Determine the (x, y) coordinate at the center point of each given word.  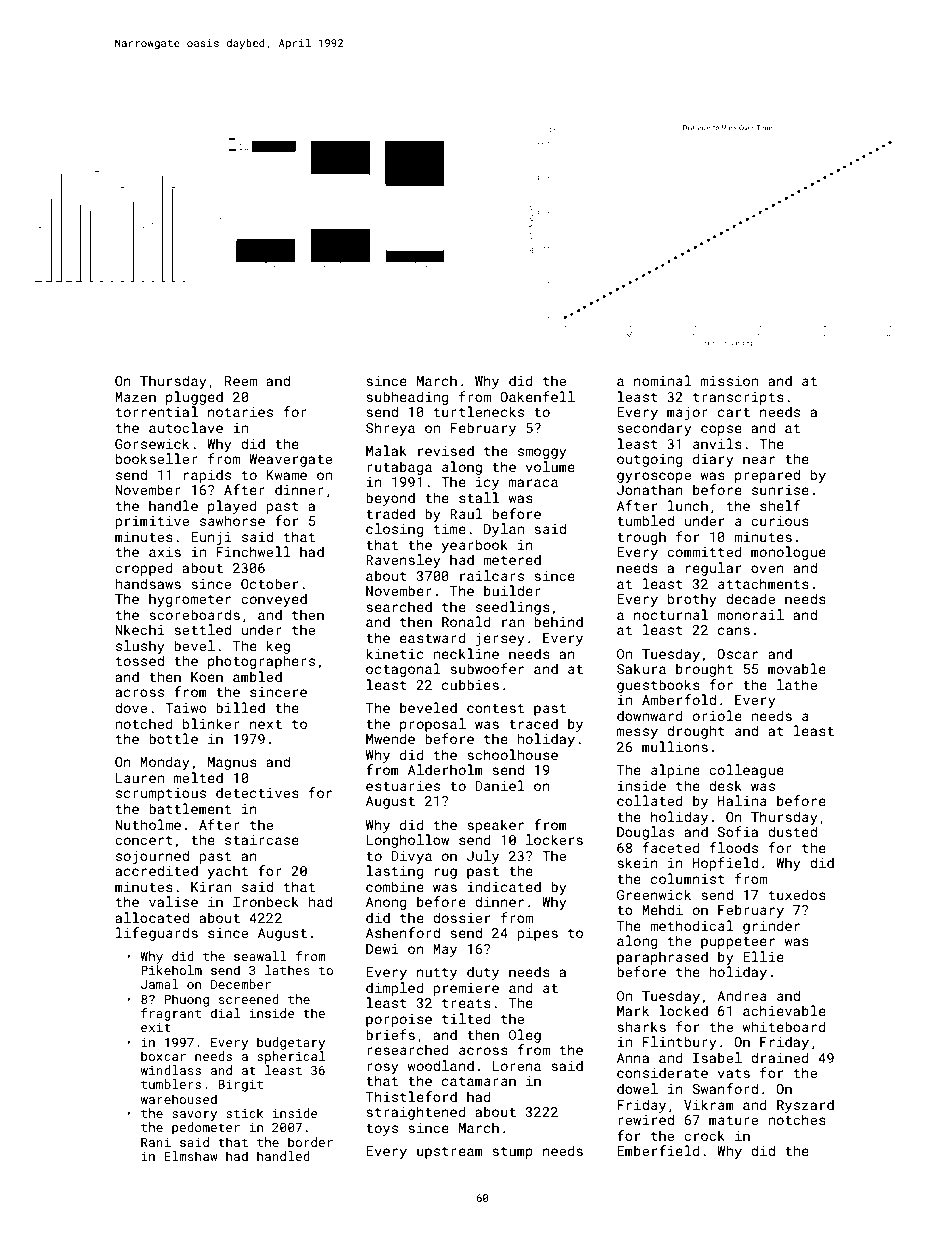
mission (729, 381)
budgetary (291, 1043)
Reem (241, 381)
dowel (637, 1088)
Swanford (725, 1088)
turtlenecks (479, 411)
